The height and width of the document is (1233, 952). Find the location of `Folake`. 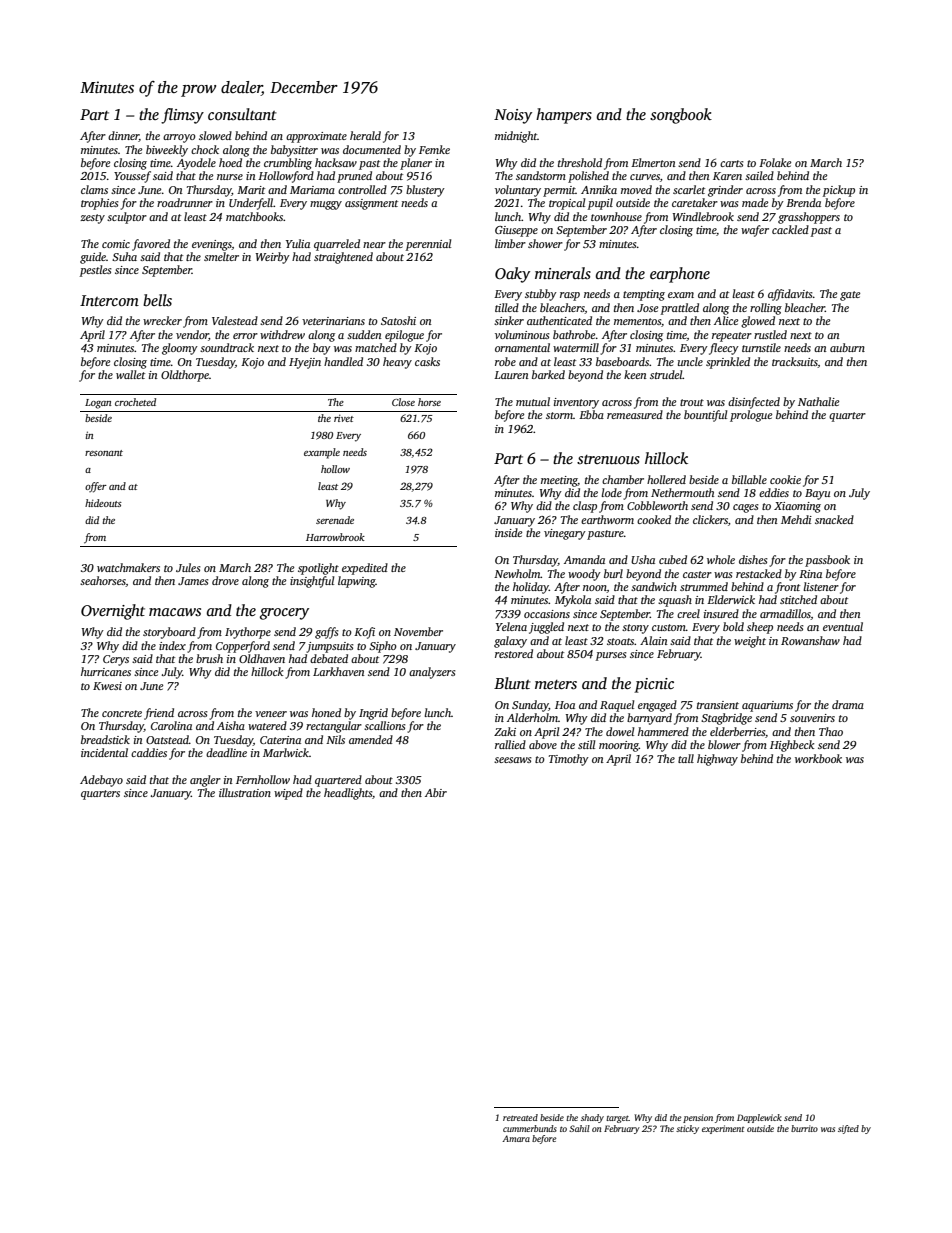

Folake is located at coordinates (775, 162).
